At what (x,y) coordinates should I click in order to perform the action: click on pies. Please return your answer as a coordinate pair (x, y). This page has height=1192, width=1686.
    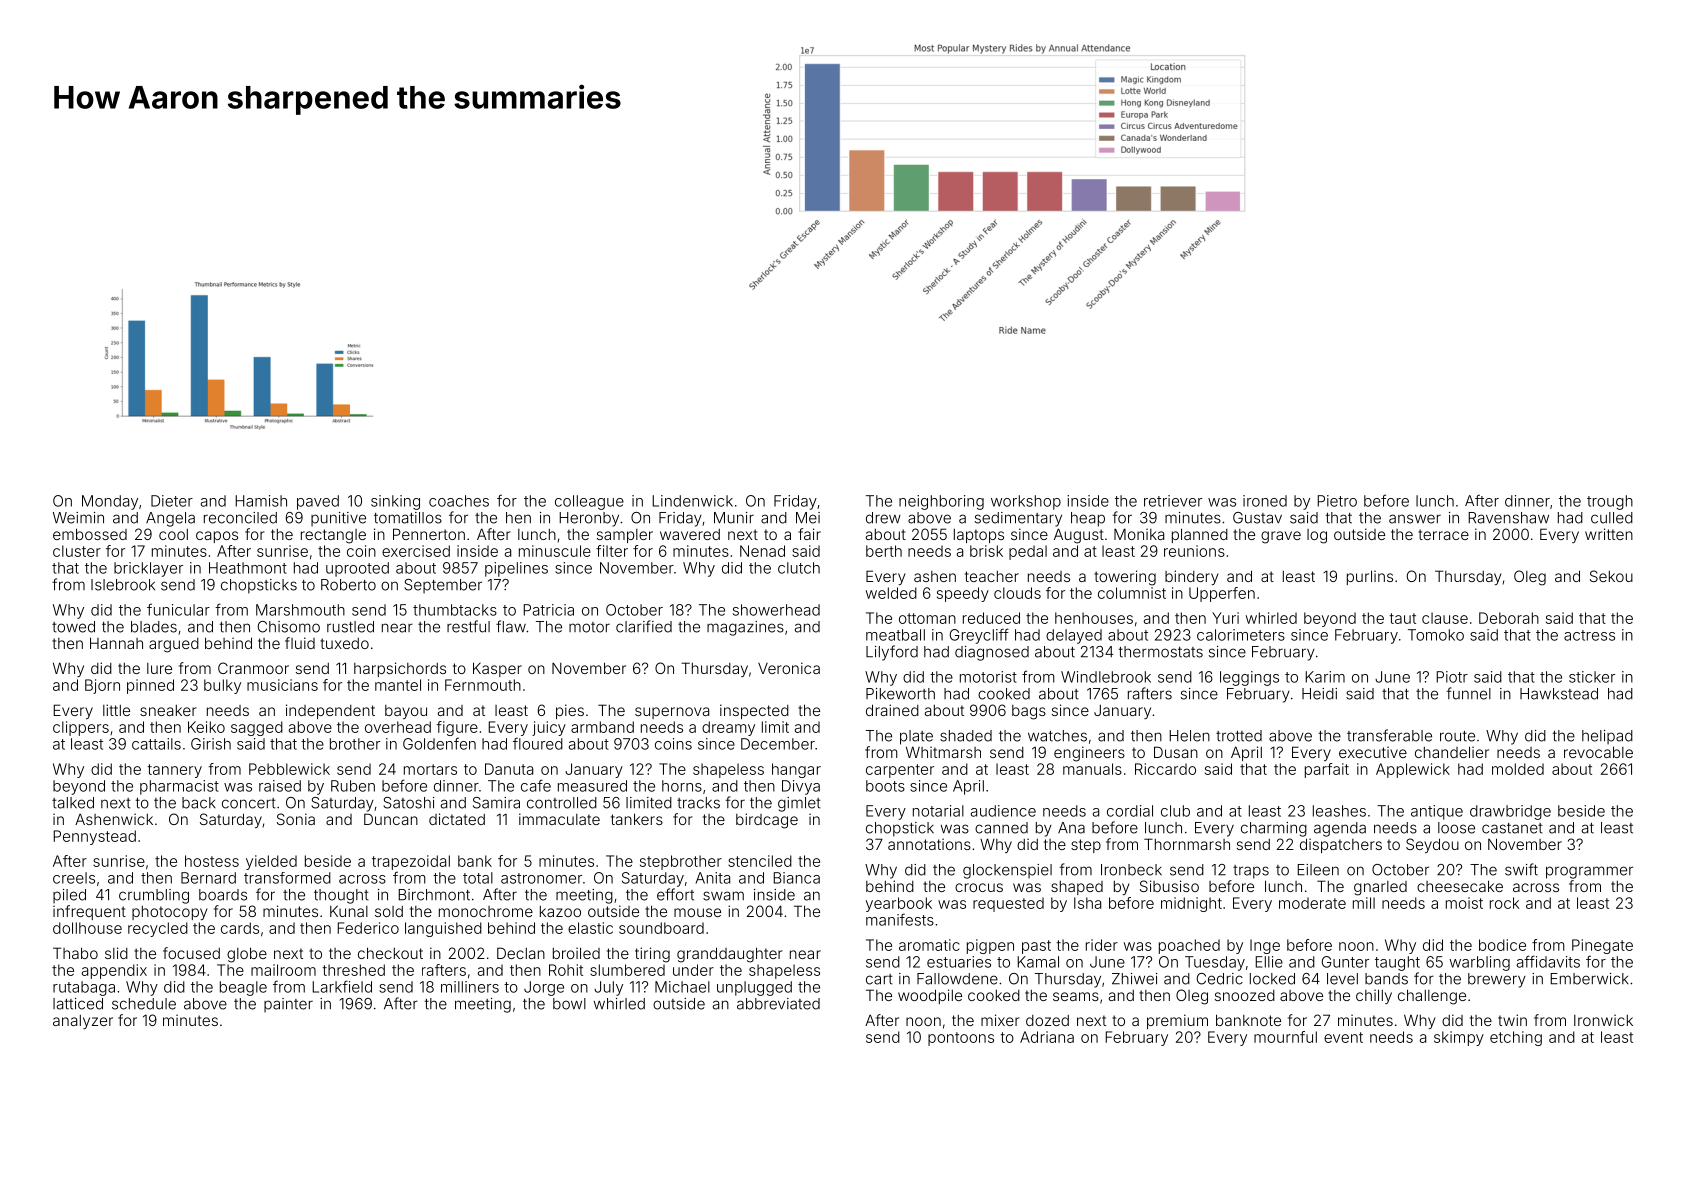
    Looking at the image, I should click on (570, 711).
